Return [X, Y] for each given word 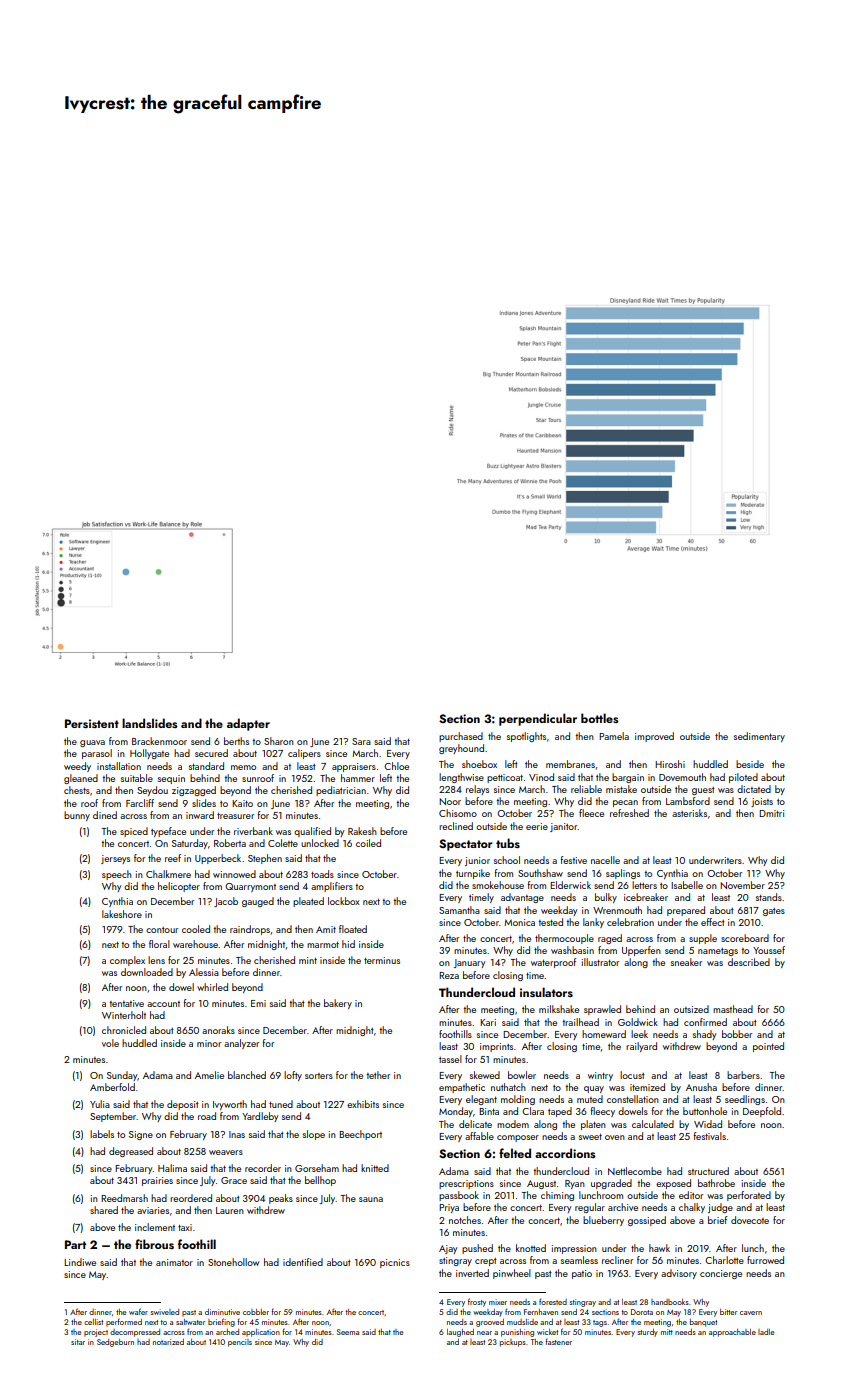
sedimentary [759, 737]
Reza [449, 975]
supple [703, 939]
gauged [258, 902]
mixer [498, 1302]
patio [582, 1274]
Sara [361, 741]
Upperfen [641, 951]
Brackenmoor [159, 741]
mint [308, 960]
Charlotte [724, 1260]
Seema [348, 1332]
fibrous [154, 1244]
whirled [212, 987]
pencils [240, 1343]
